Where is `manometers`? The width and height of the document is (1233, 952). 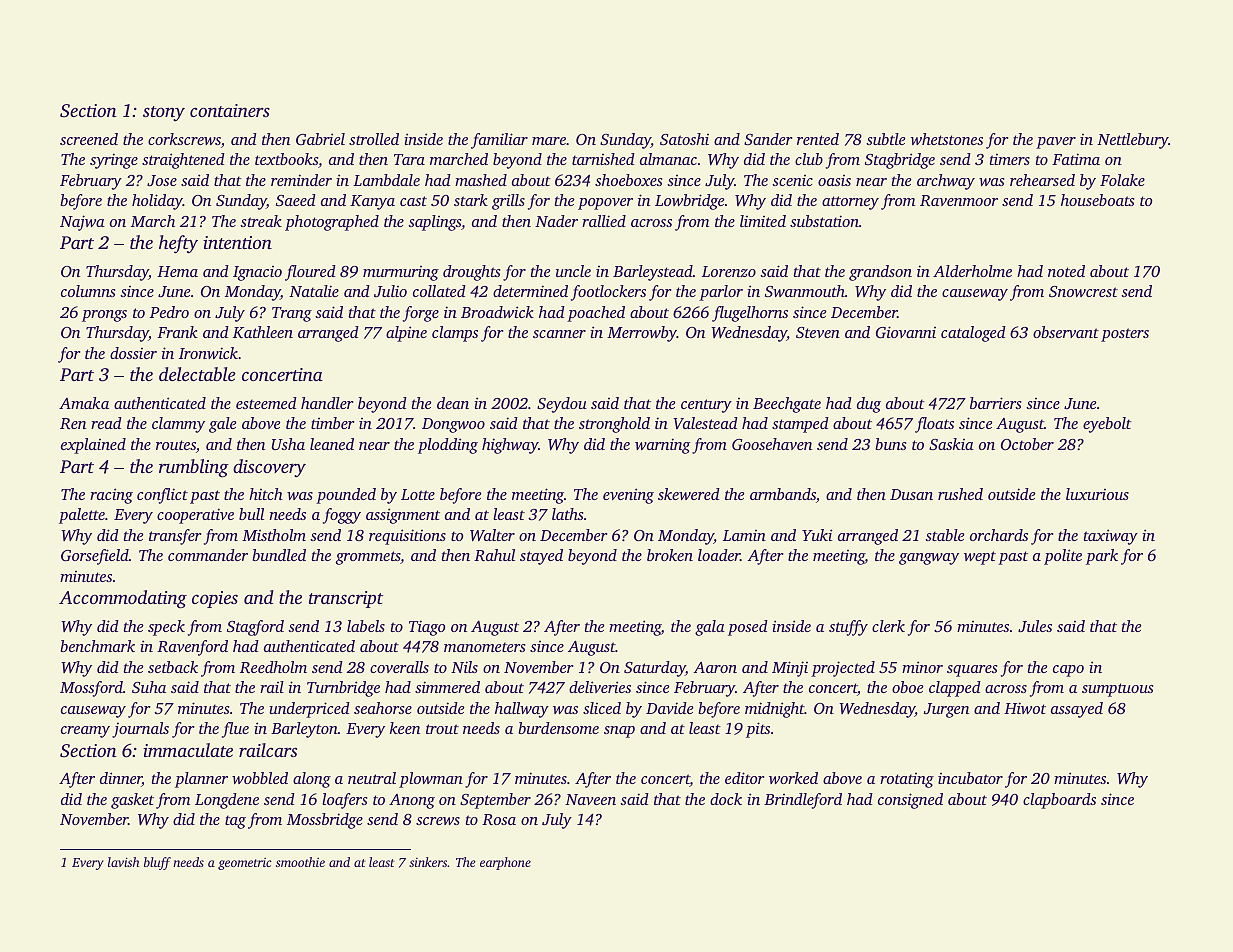
manometers is located at coordinates (484, 647).
